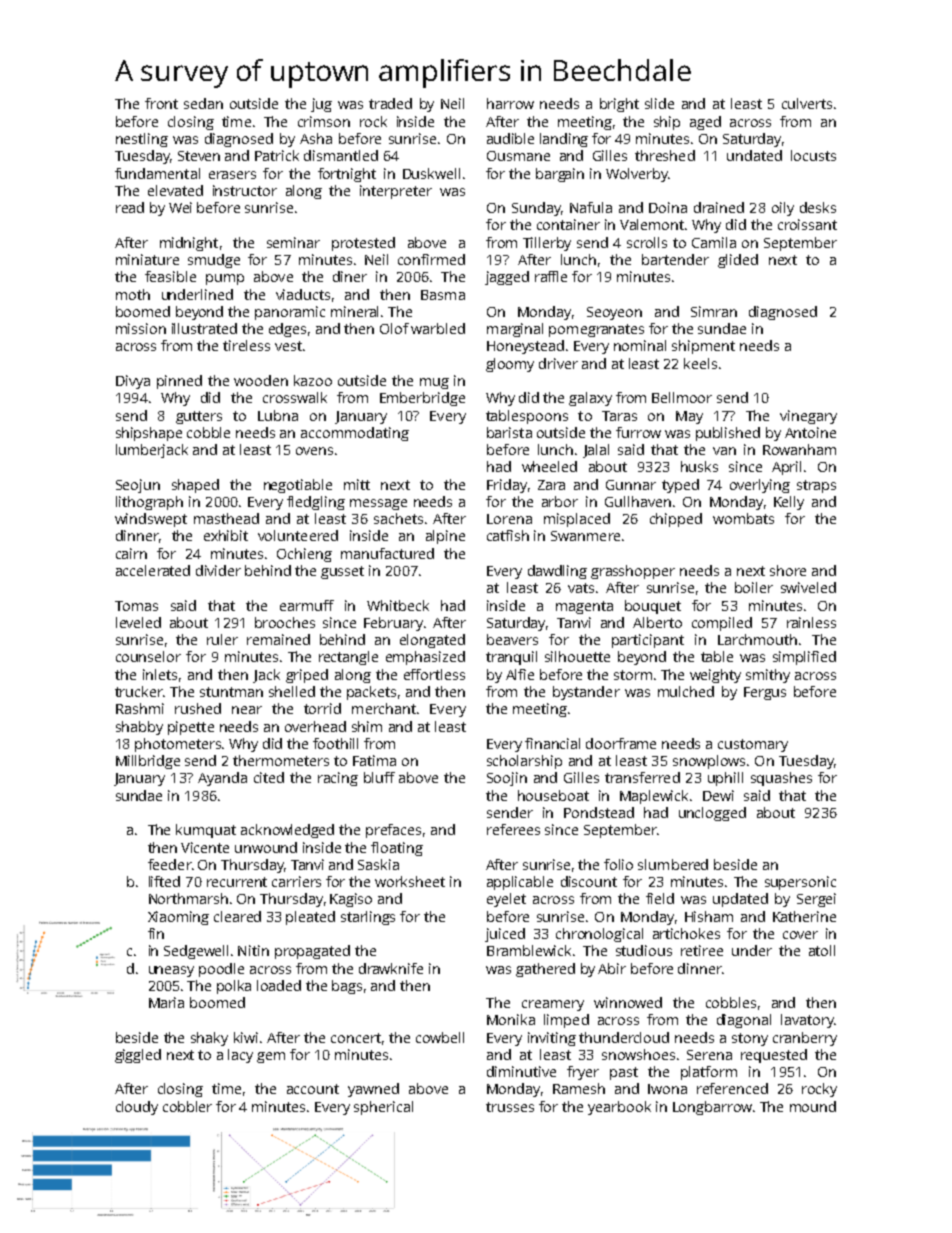 The height and width of the screenshot is (1233, 952). I want to click on compiled, so click(722, 624).
